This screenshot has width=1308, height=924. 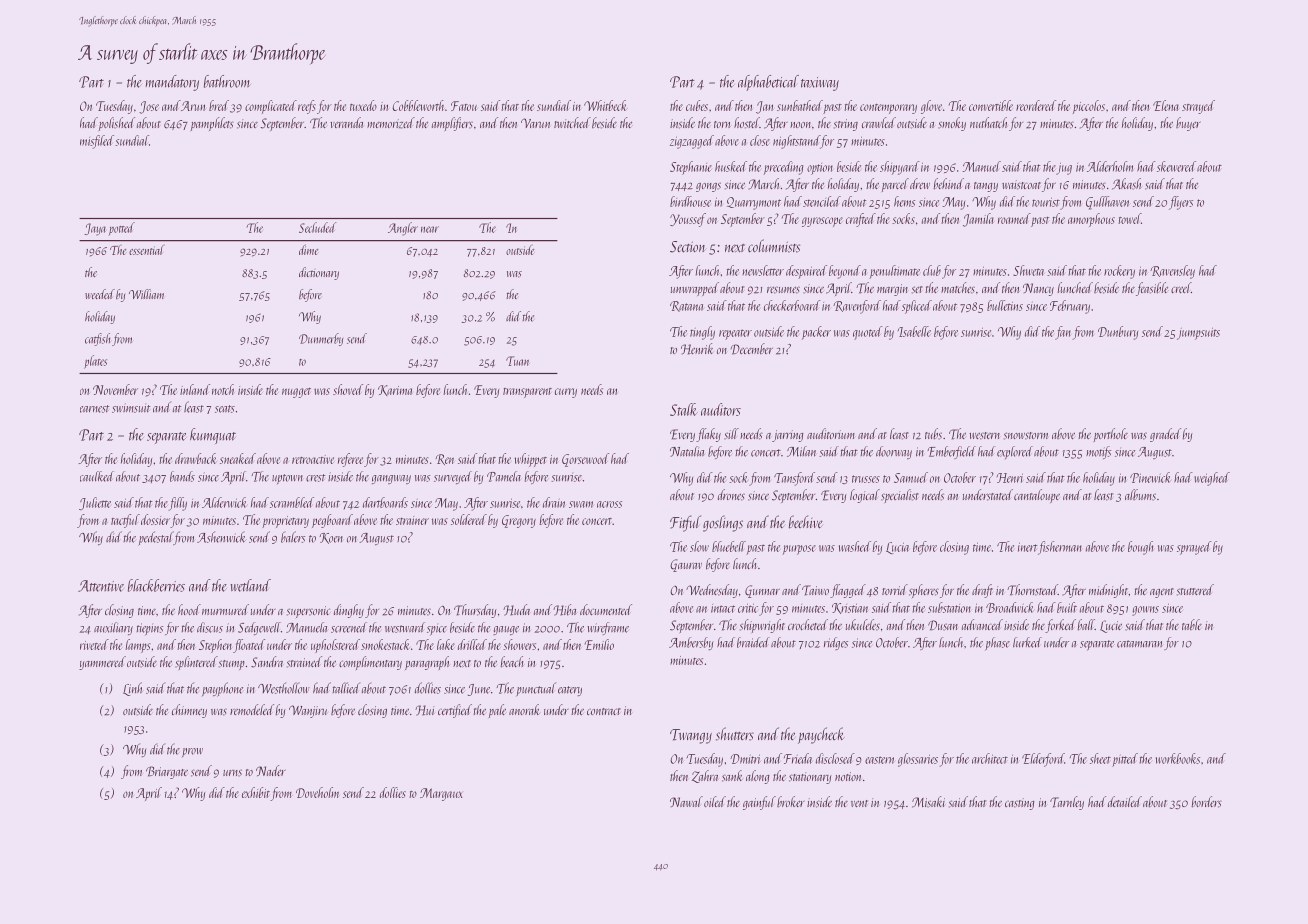 I want to click on skewered, so click(x=1176, y=166).
